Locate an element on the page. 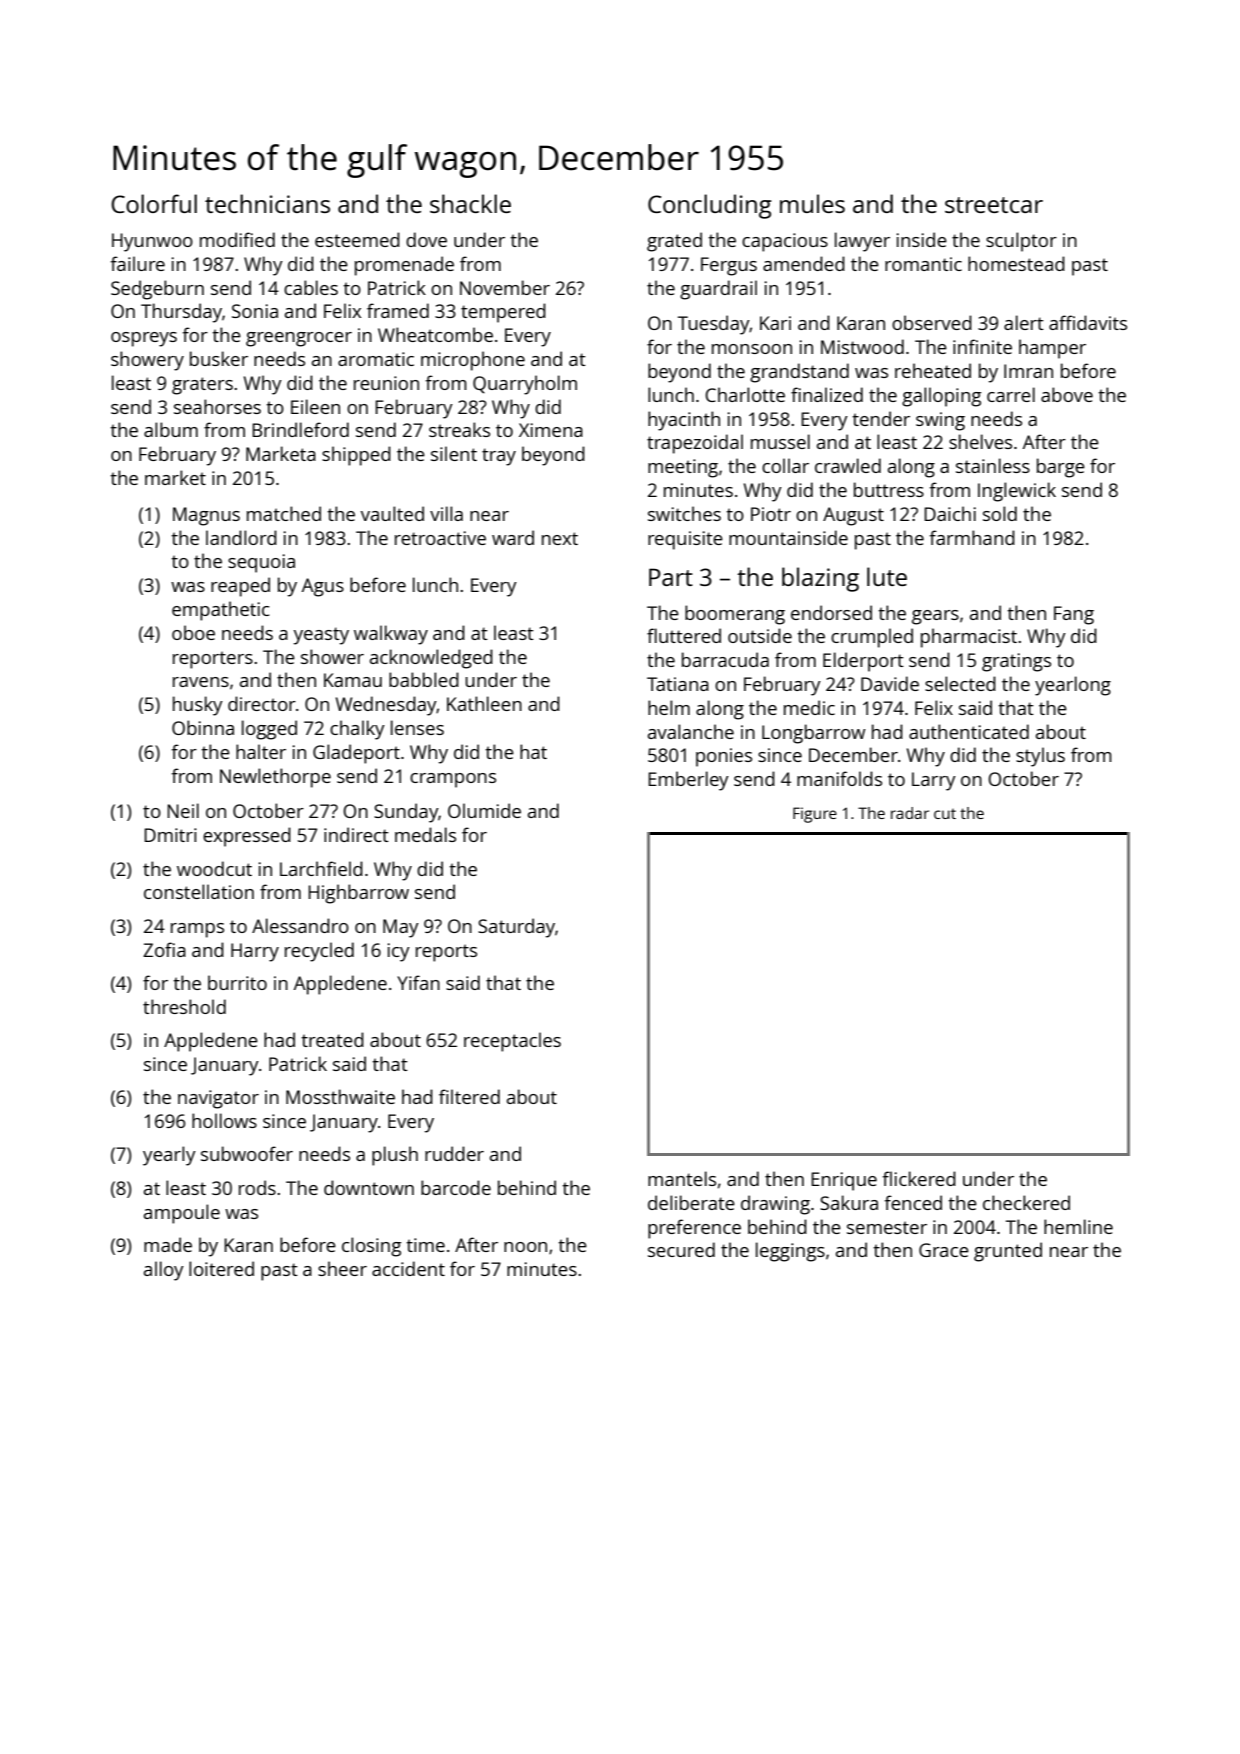 Image resolution: width=1240 pixels, height=1754 pixels. Colorful is located at coordinates (154, 203).
